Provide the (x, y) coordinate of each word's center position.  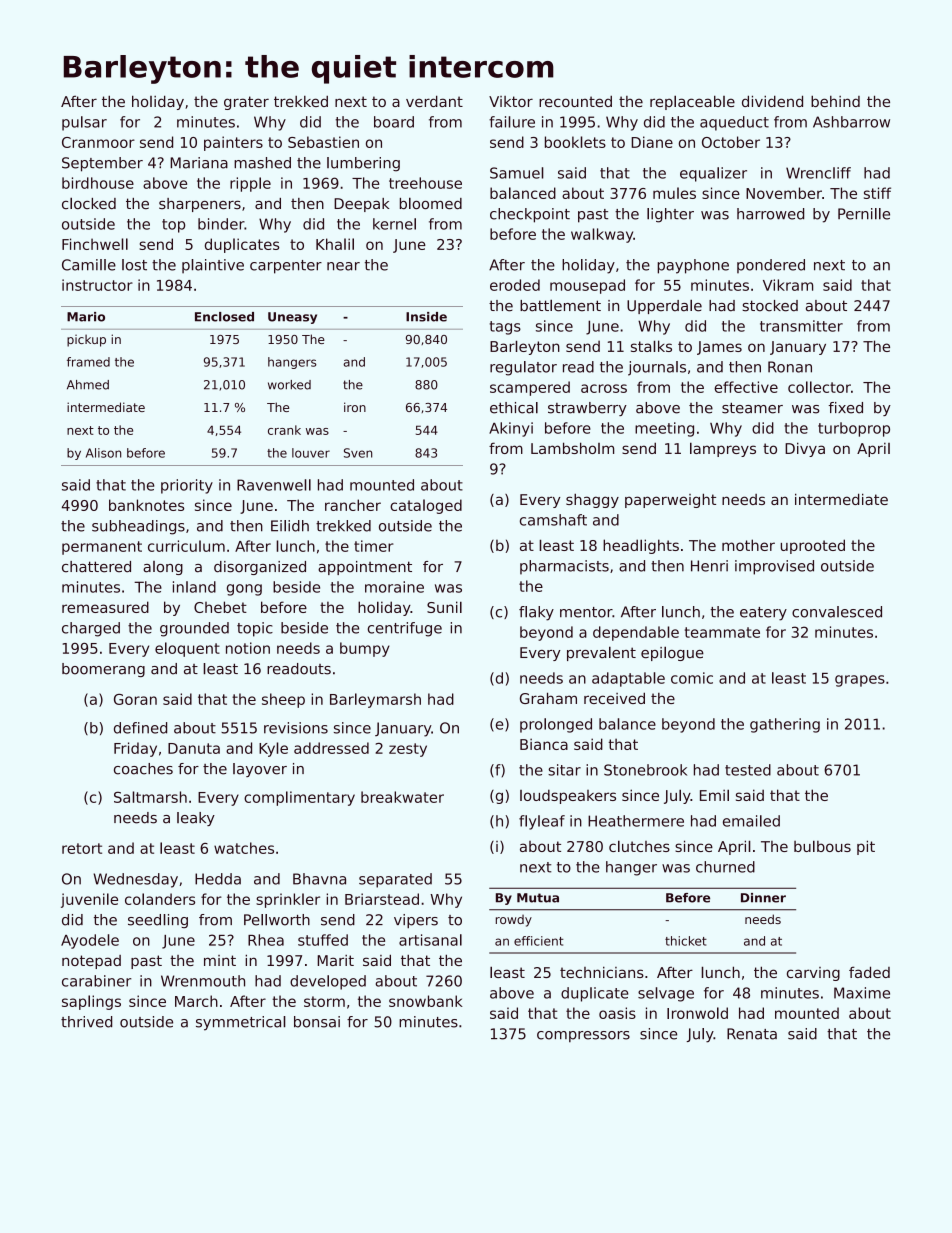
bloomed (431, 203)
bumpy (365, 649)
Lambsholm (572, 448)
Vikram (788, 285)
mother (748, 545)
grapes (860, 681)
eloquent (187, 649)
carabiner (97, 981)
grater (246, 103)
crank (284, 430)
